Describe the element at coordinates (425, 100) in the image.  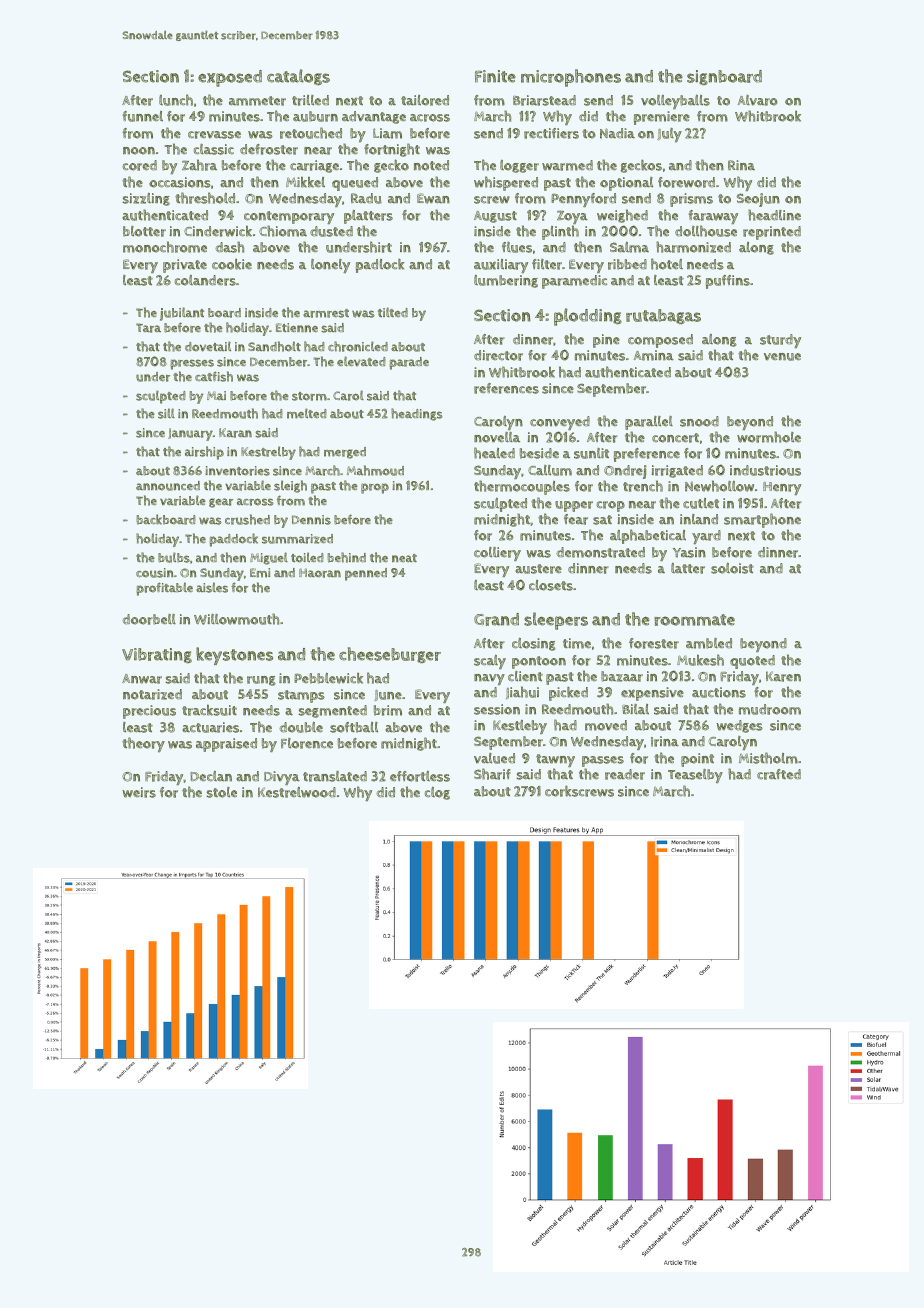
I see `tailored` at that location.
